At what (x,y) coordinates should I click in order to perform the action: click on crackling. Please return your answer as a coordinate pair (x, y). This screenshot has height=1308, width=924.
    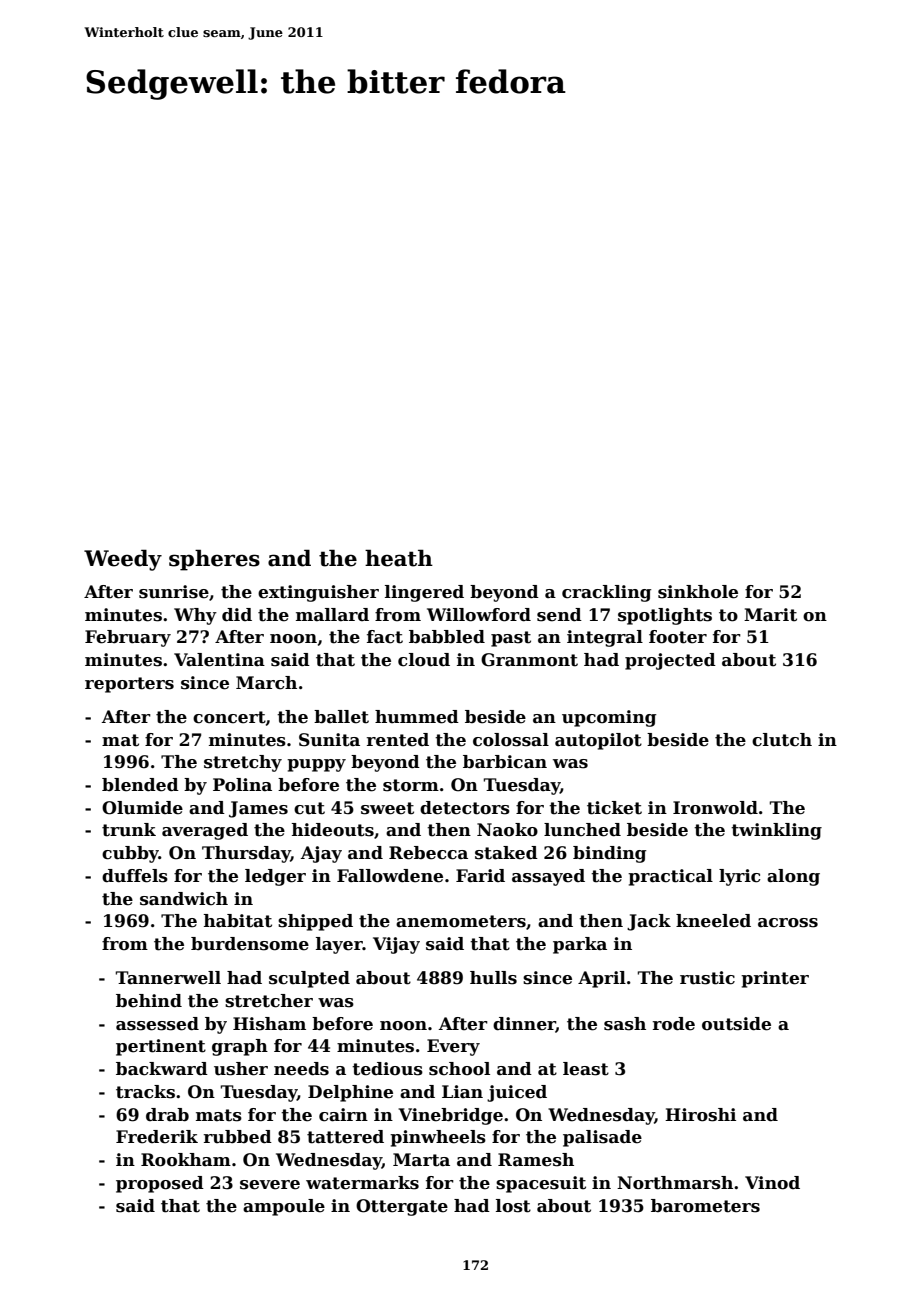
    Looking at the image, I should click on (606, 593).
